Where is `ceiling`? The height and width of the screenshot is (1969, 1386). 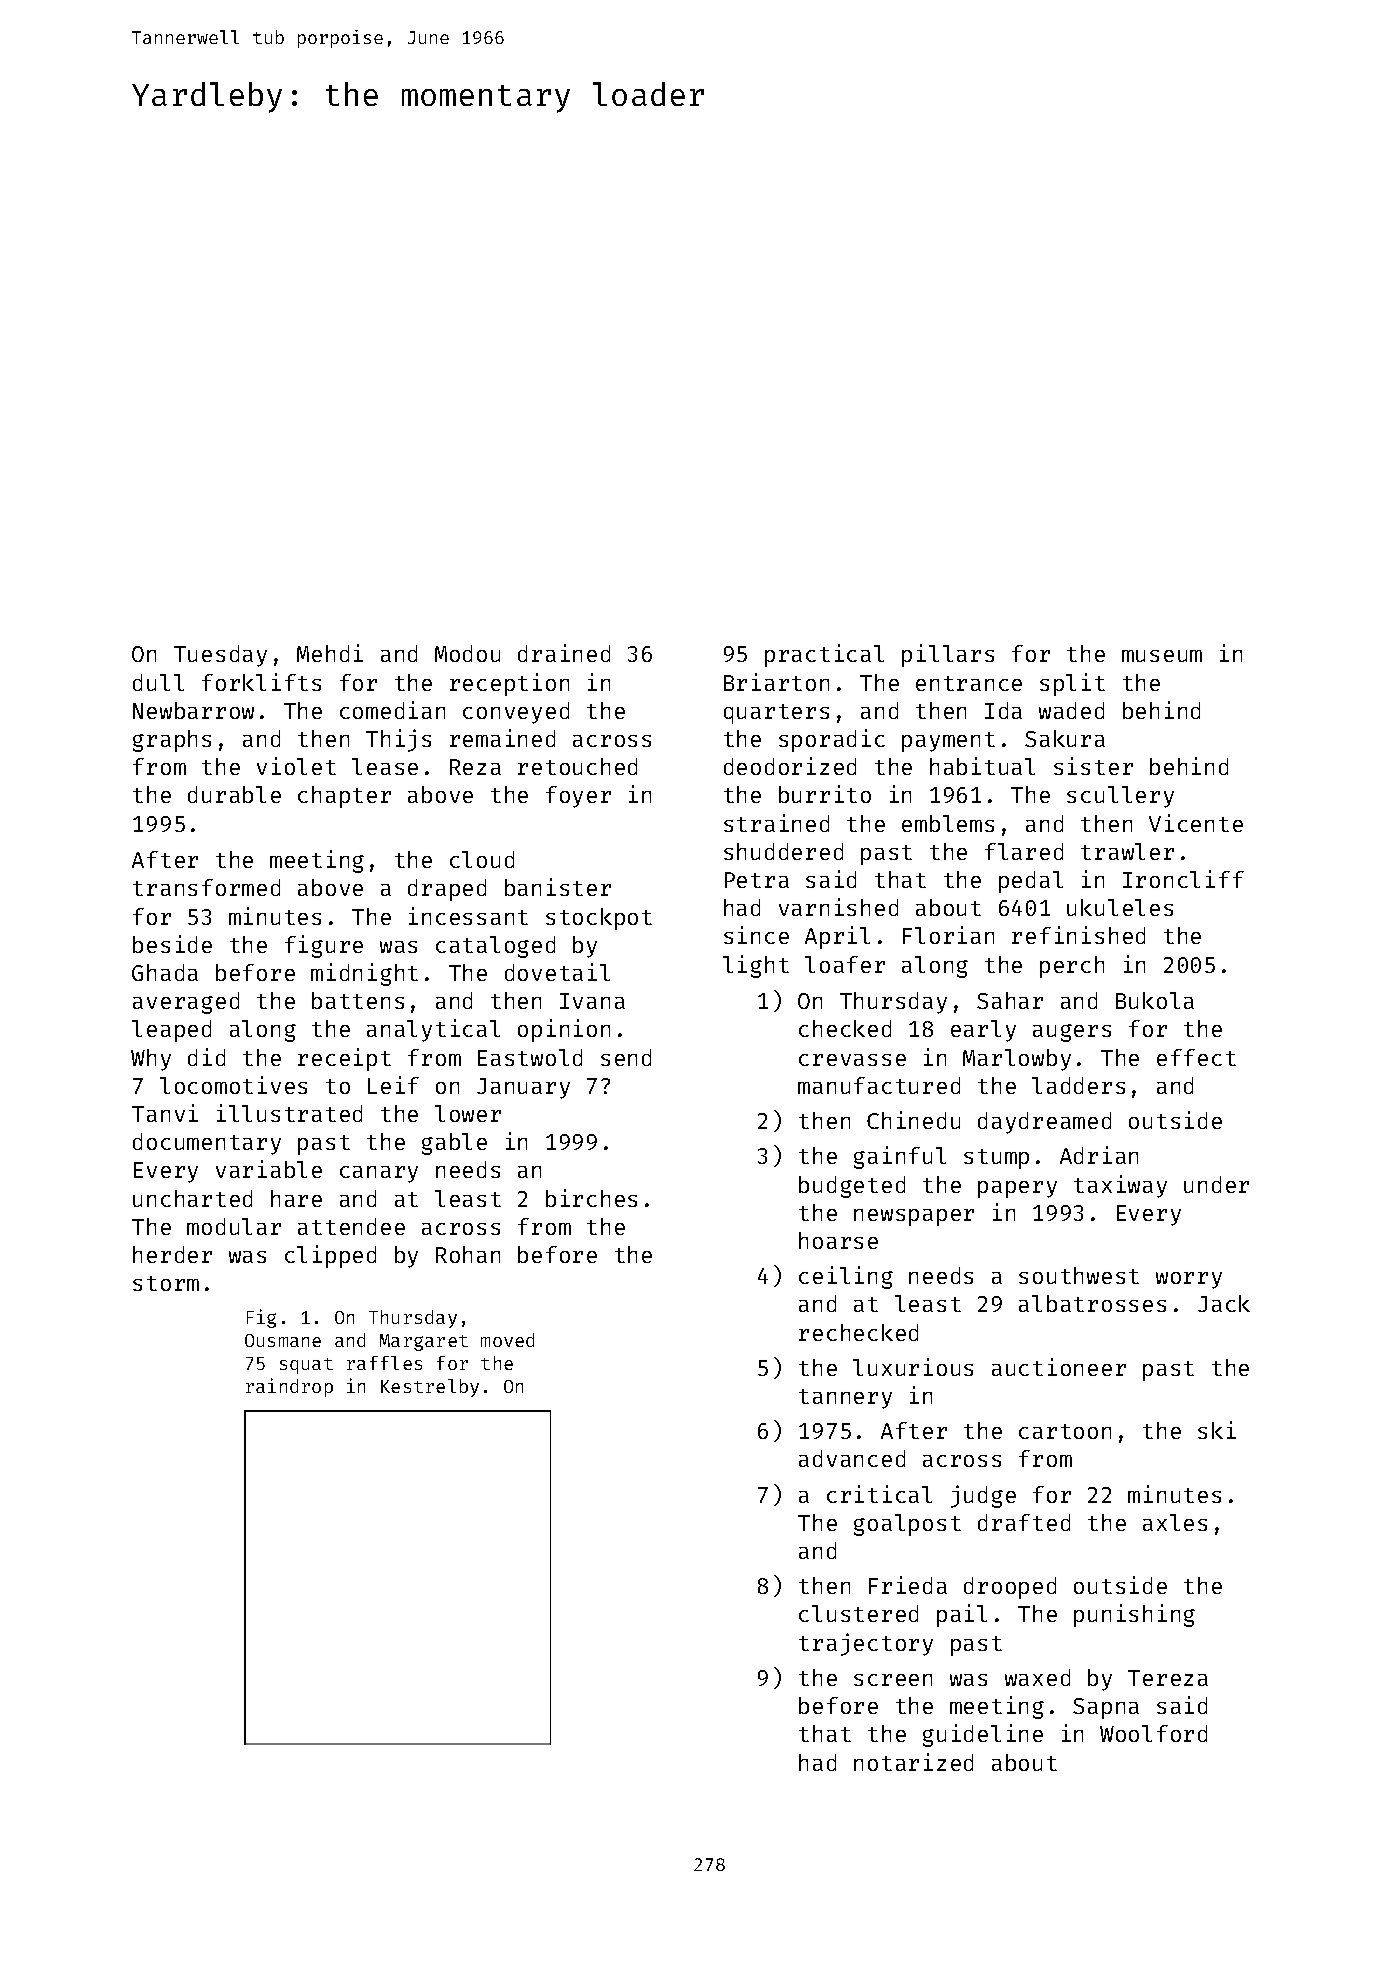 ceiling is located at coordinates (846, 1277).
